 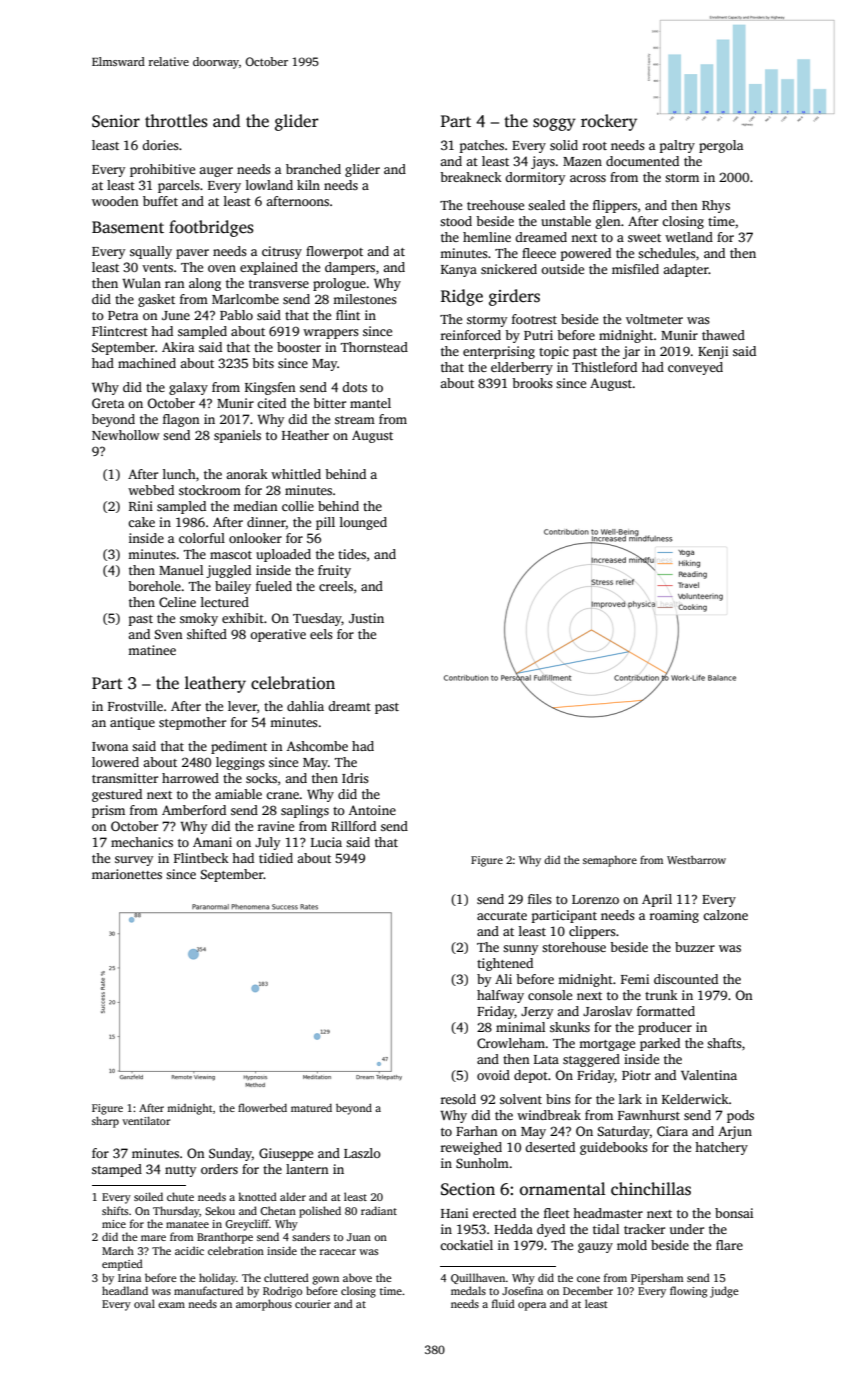 What do you see at coordinates (494, 1213) in the document?
I see `erected` at bounding box center [494, 1213].
